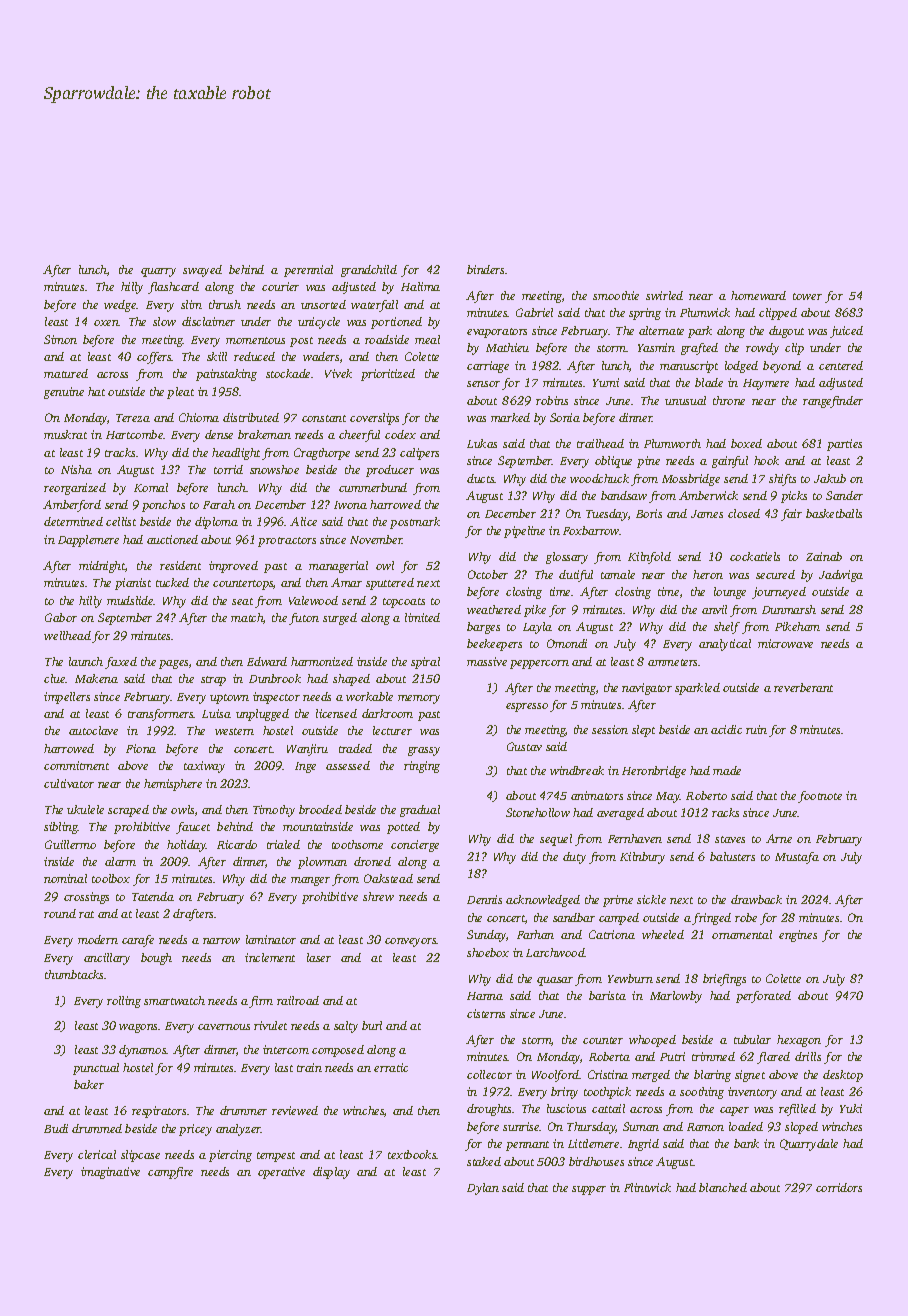  Describe the element at coordinates (391, 1067) in the screenshot. I see `erratic` at that location.
